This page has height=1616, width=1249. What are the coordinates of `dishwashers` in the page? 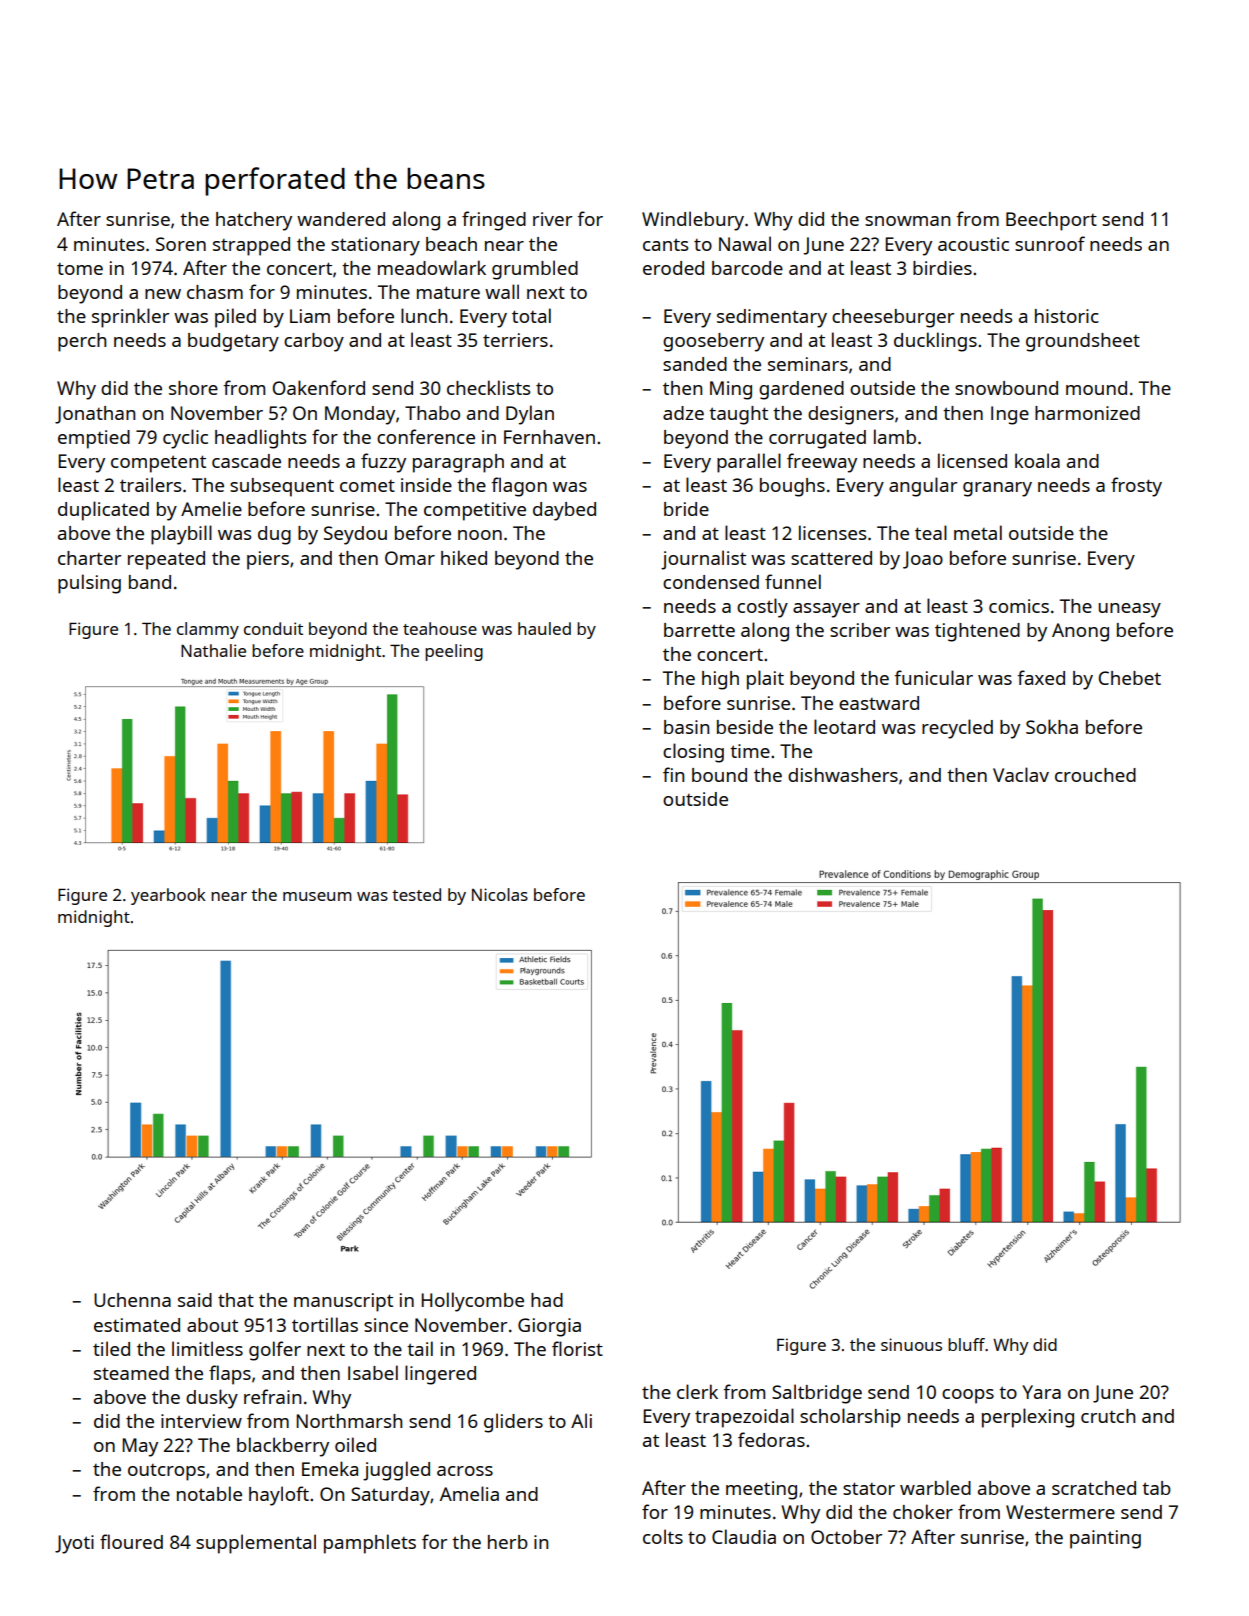 It's located at (843, 775).
